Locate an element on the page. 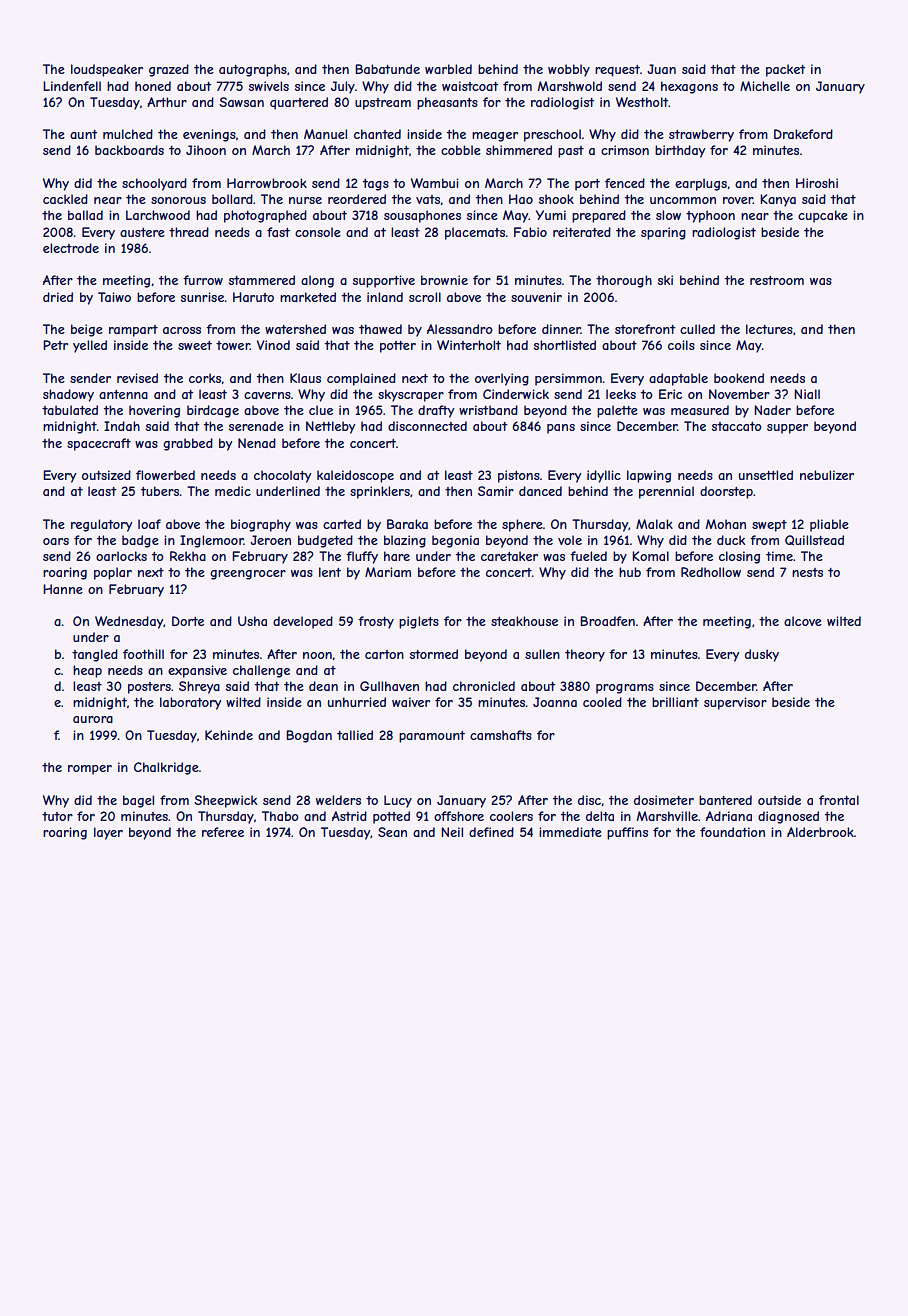  Cinderwick is located at coordinates (516, 394).
